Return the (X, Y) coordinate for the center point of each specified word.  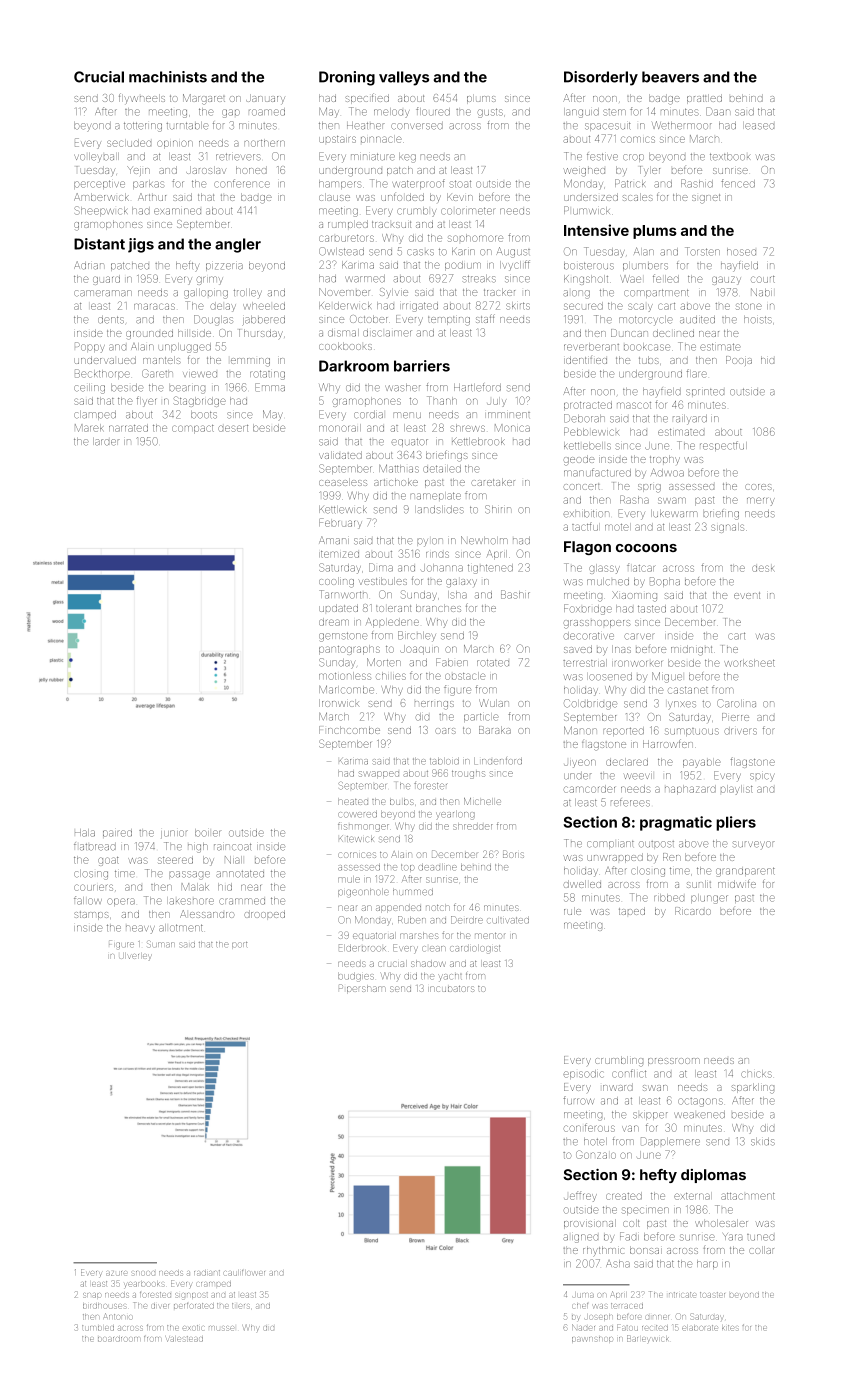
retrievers (238, 157)
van (630, 1128)
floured (433, 111)
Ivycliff (515, 265)
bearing (187, 389)
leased (759, 126)
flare (697, 373)
